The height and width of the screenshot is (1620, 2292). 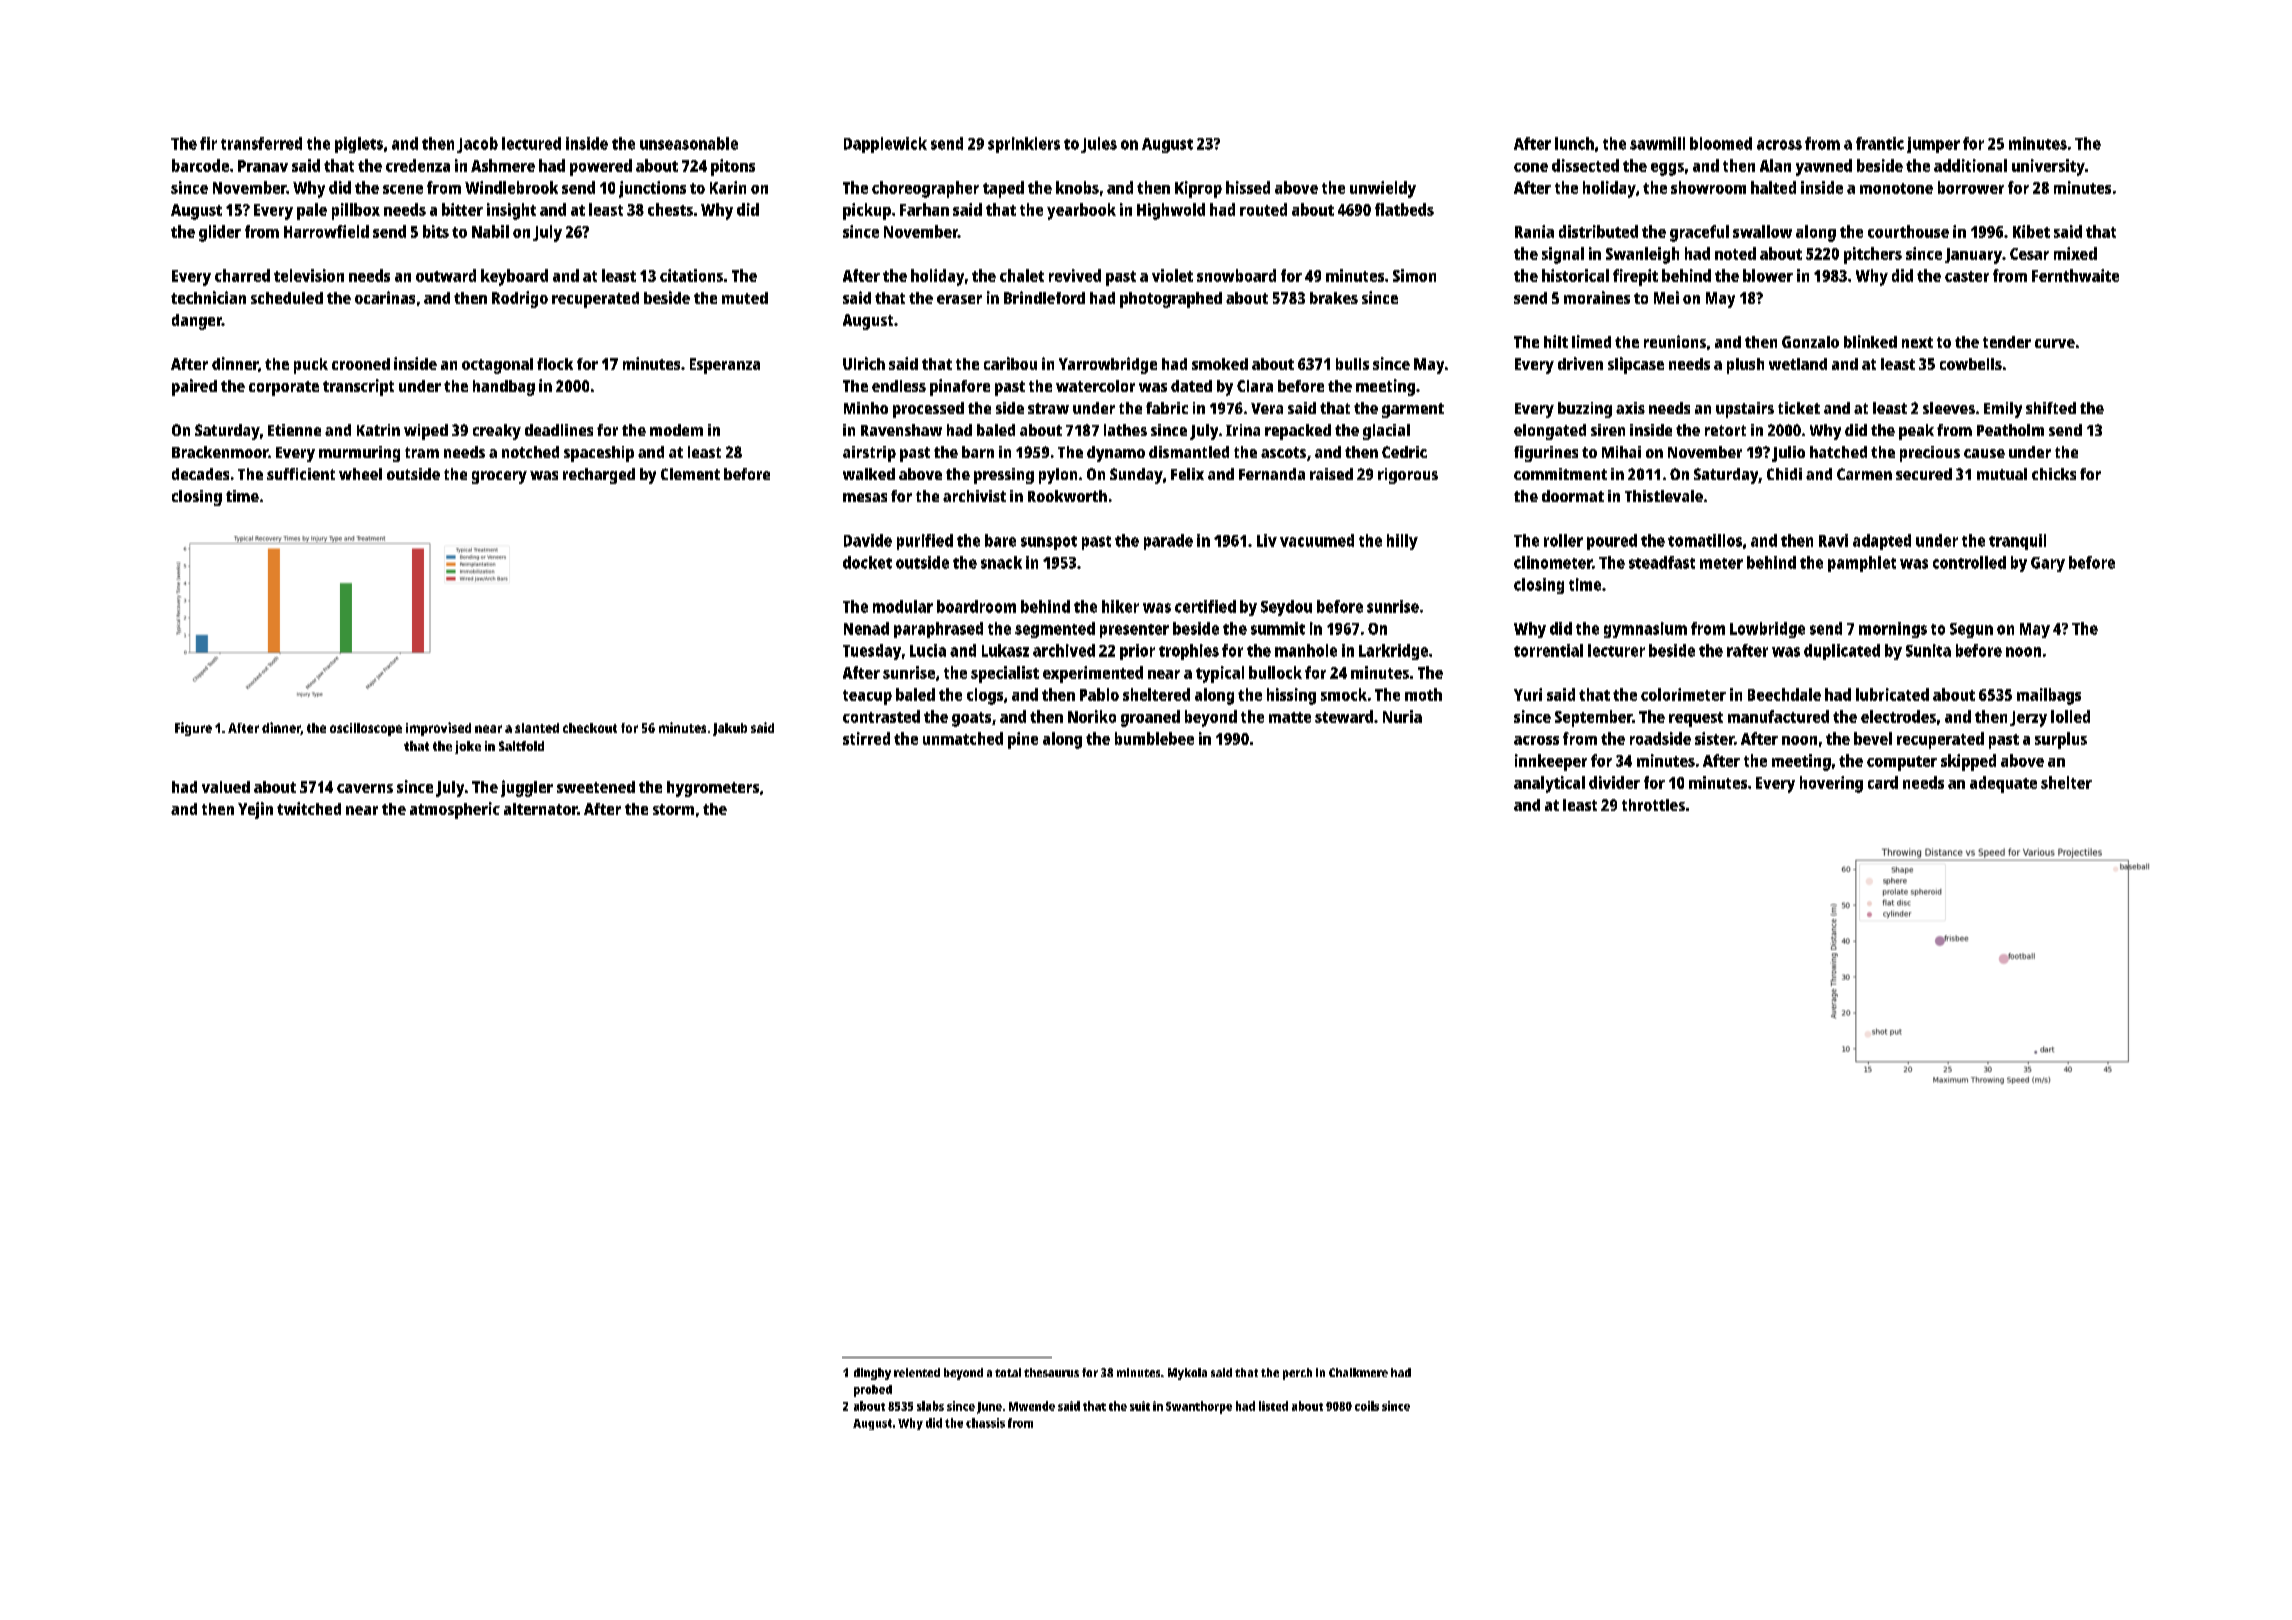 What do you see at coordinates (928, 650) in the screenshot?
I see `Lucia` at bounding box center [928, 650].
